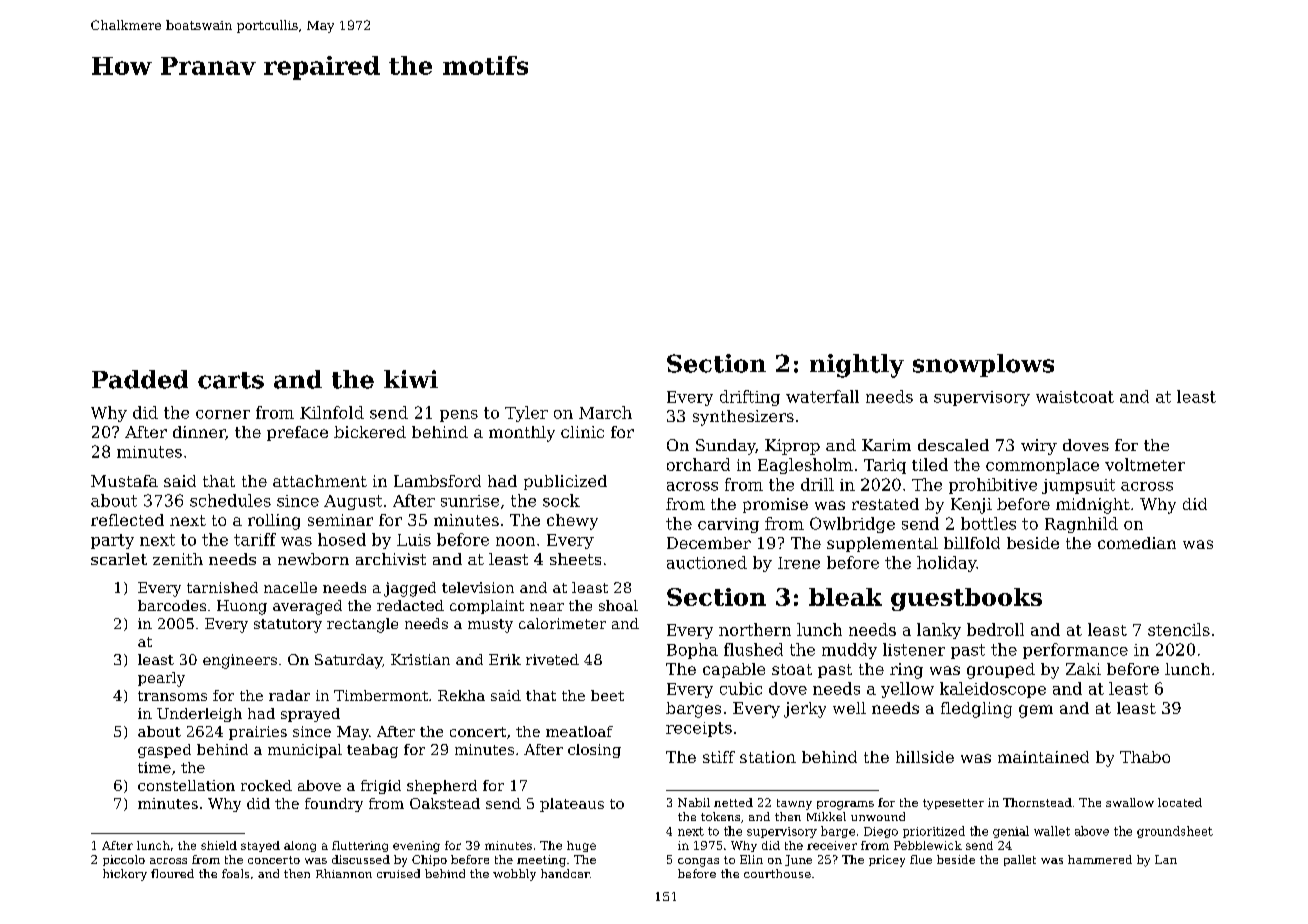 Image resolution: width=1308 pixels, height=924 pixels. What do you see at coordinates (1137, 543) in the document?
I see `comedian` at bounding box center [1137, 543].
